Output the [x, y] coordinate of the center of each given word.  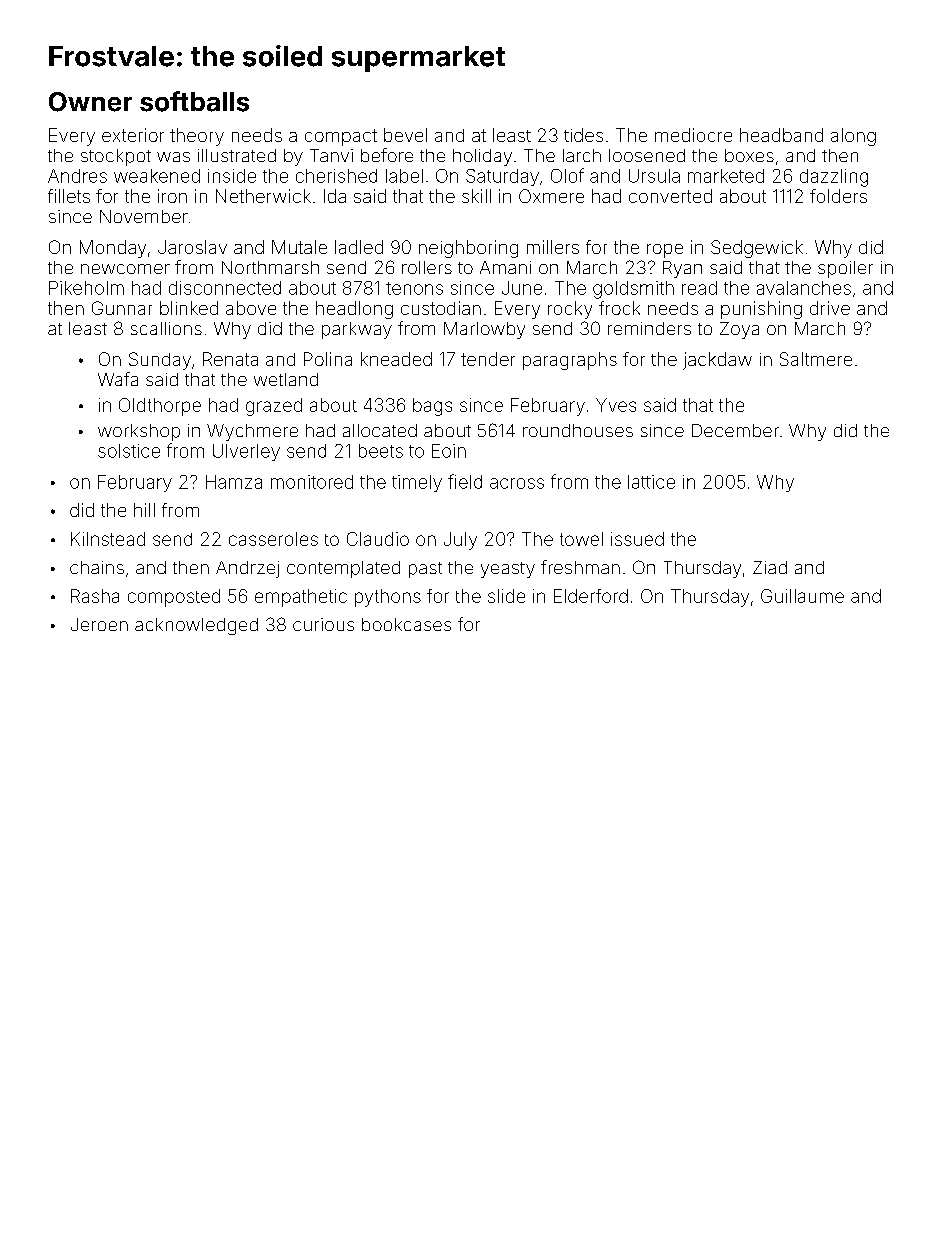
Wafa [118, 379]
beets [381, 451]
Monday [113, 249]
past [425, 570]
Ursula [654, 176]
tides [583, 135]
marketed [726, 176]
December [735, 430]
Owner [90, 102]
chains [97, 567]
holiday [482, 157]
